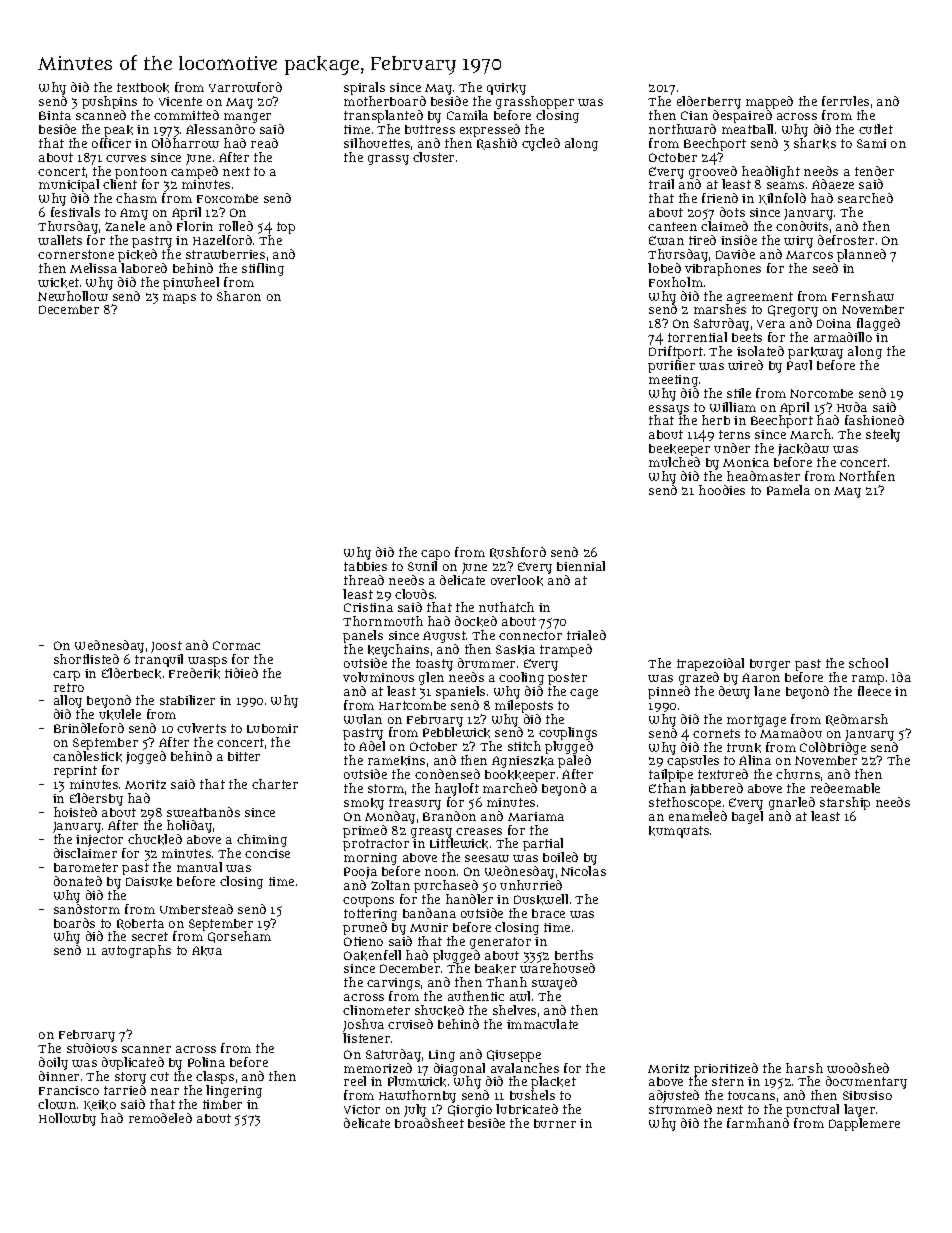 This page has height=1233, width=952. Describe the element at coordinates (222, 1104) in the page. I see `timber` at that location.
